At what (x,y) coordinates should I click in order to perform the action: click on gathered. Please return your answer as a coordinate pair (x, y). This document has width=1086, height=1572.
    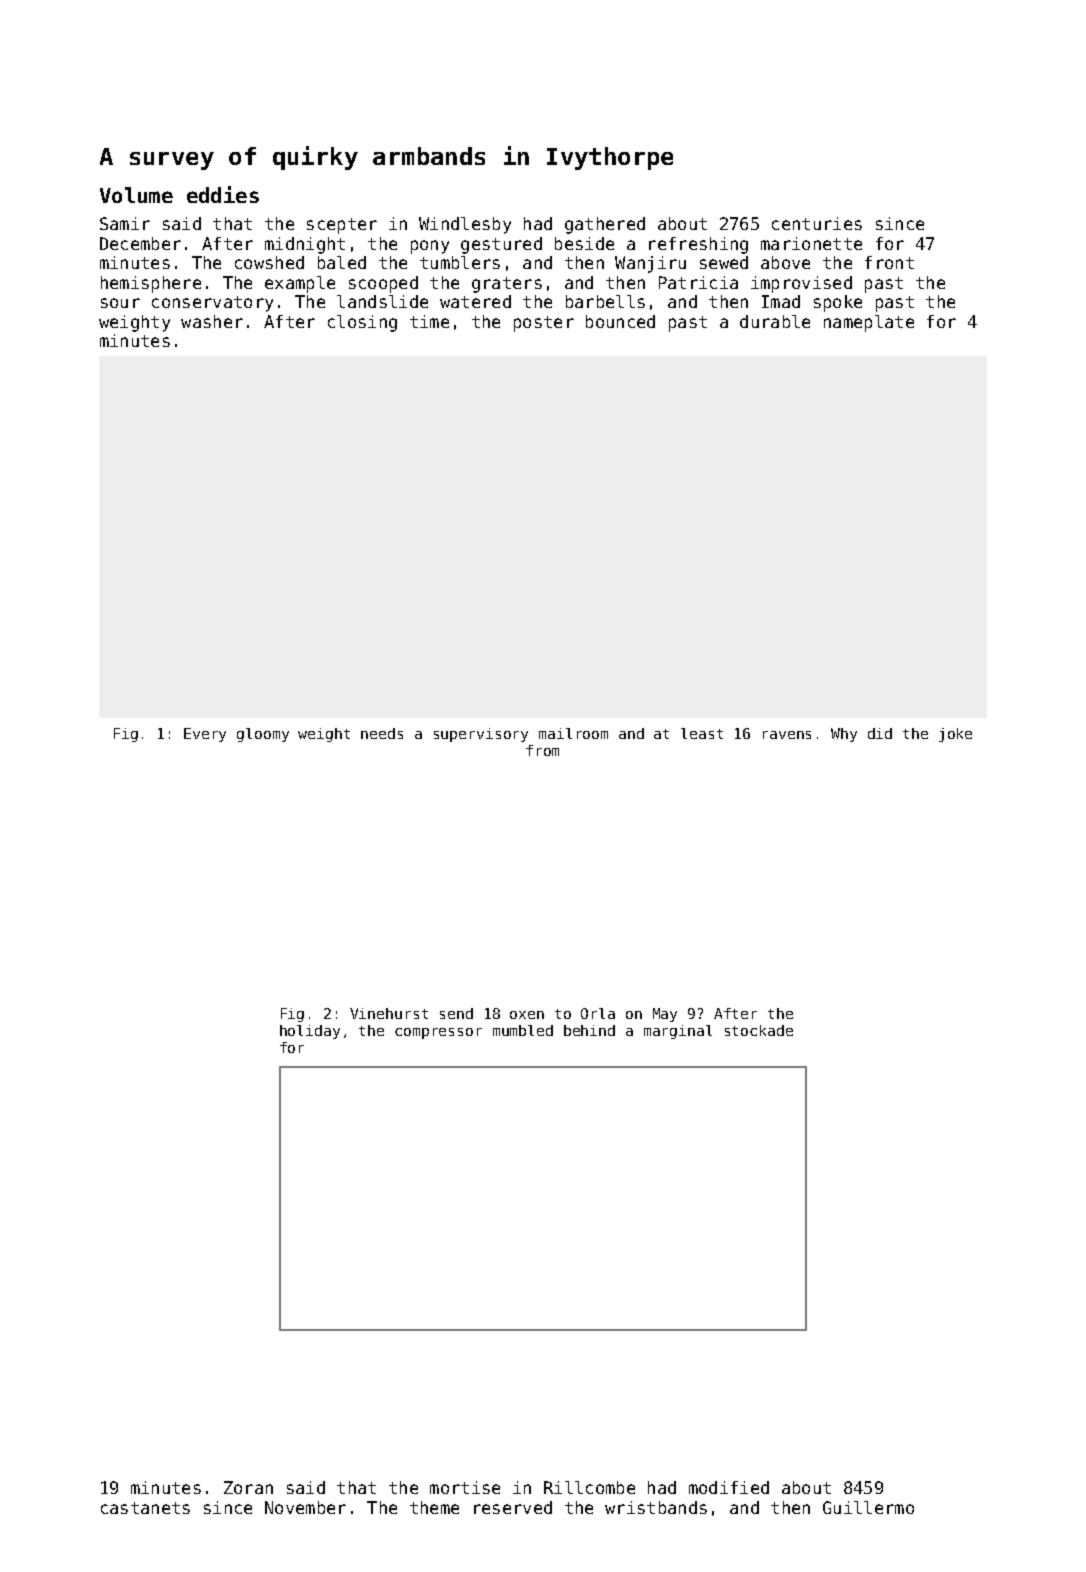
    Looking at the image, I should click on (605, 225).
